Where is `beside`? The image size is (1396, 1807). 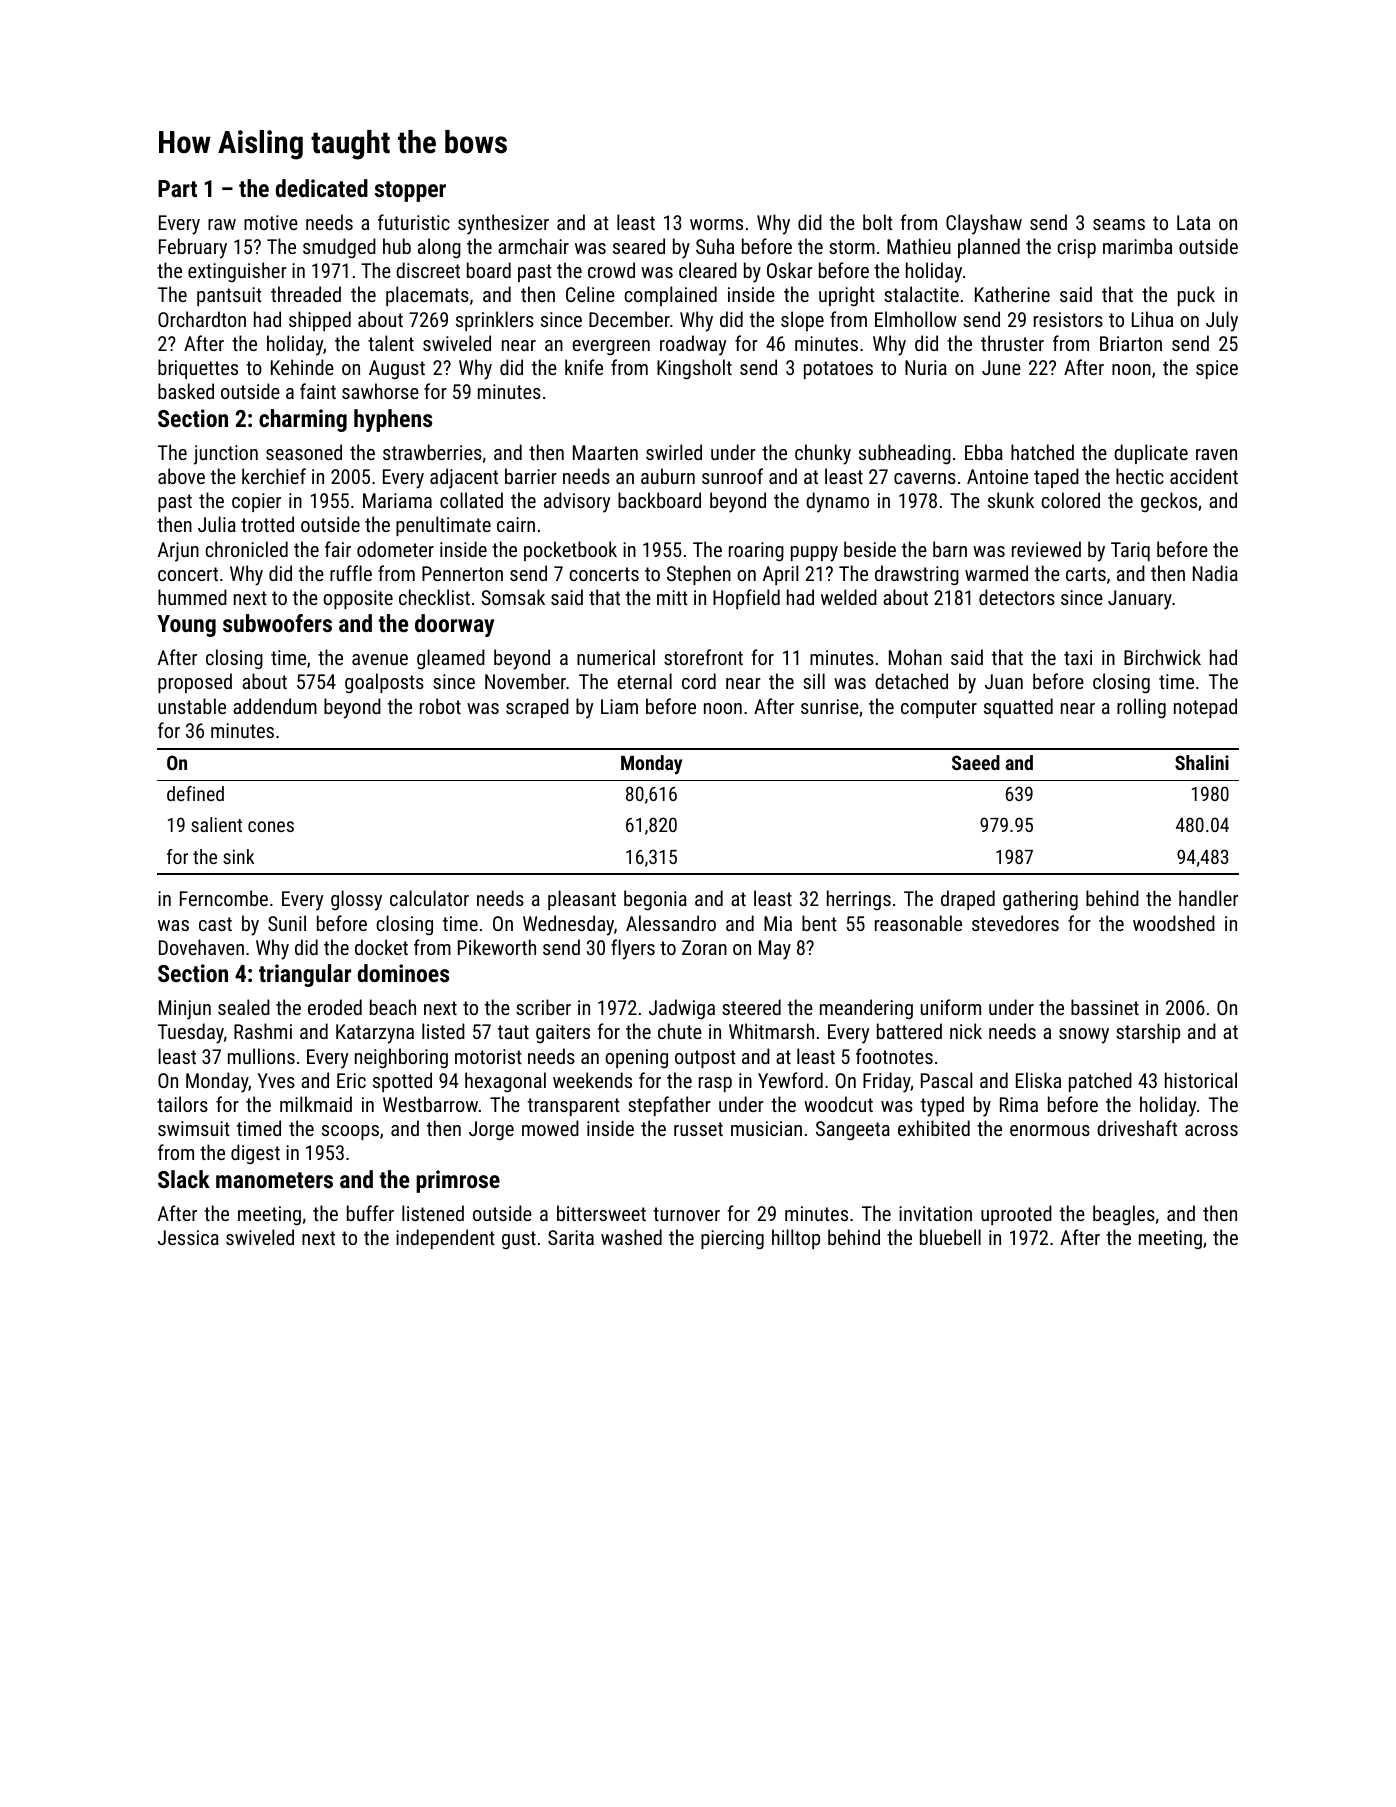 beside is located at coordinates (870, 549).
